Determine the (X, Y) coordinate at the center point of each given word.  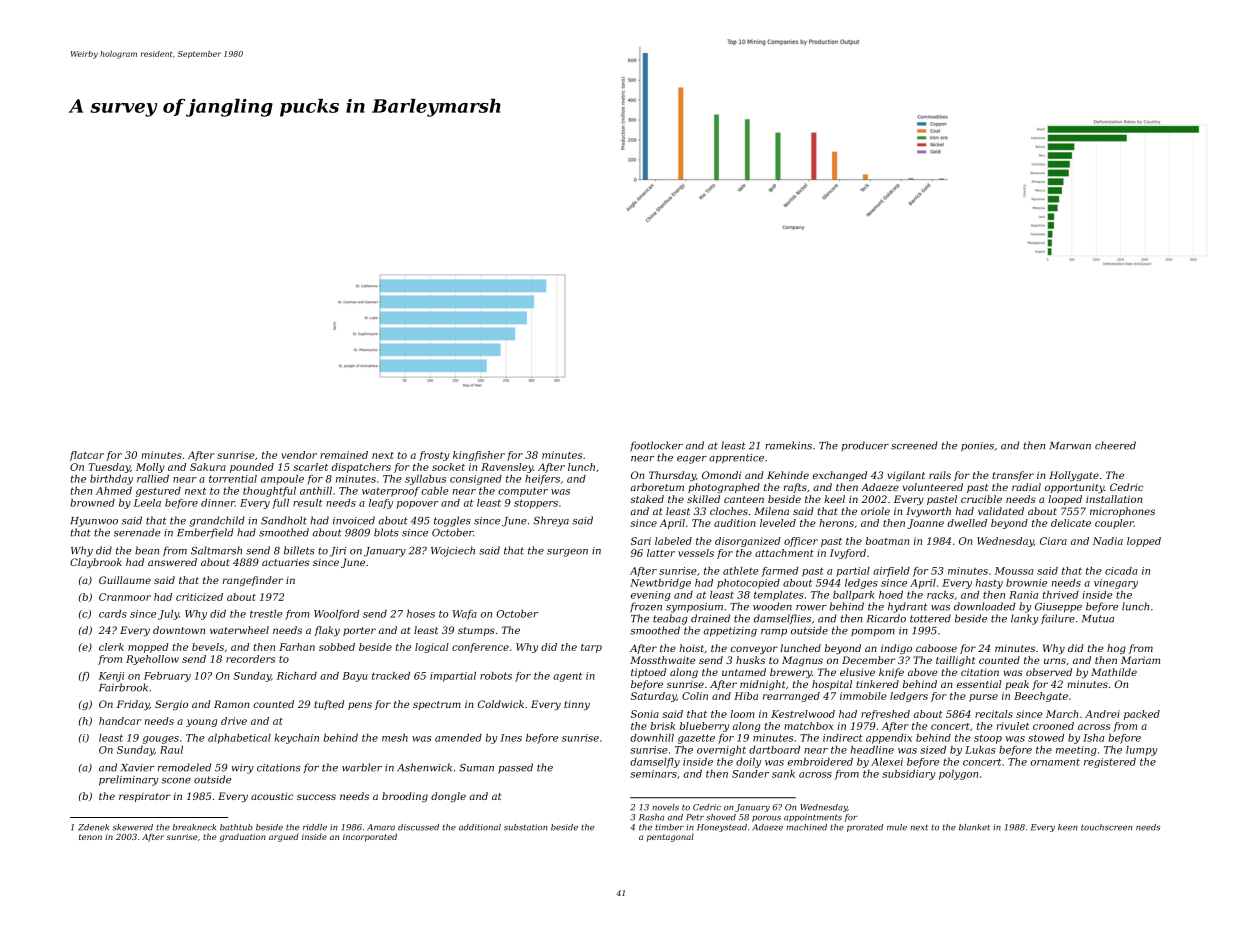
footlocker (656, 446)
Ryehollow (152, 660)
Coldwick (501, 704)
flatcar (86, 456)
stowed (1046, 738)
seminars (653, 774)
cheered (1115, 445)
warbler (362, 767)
